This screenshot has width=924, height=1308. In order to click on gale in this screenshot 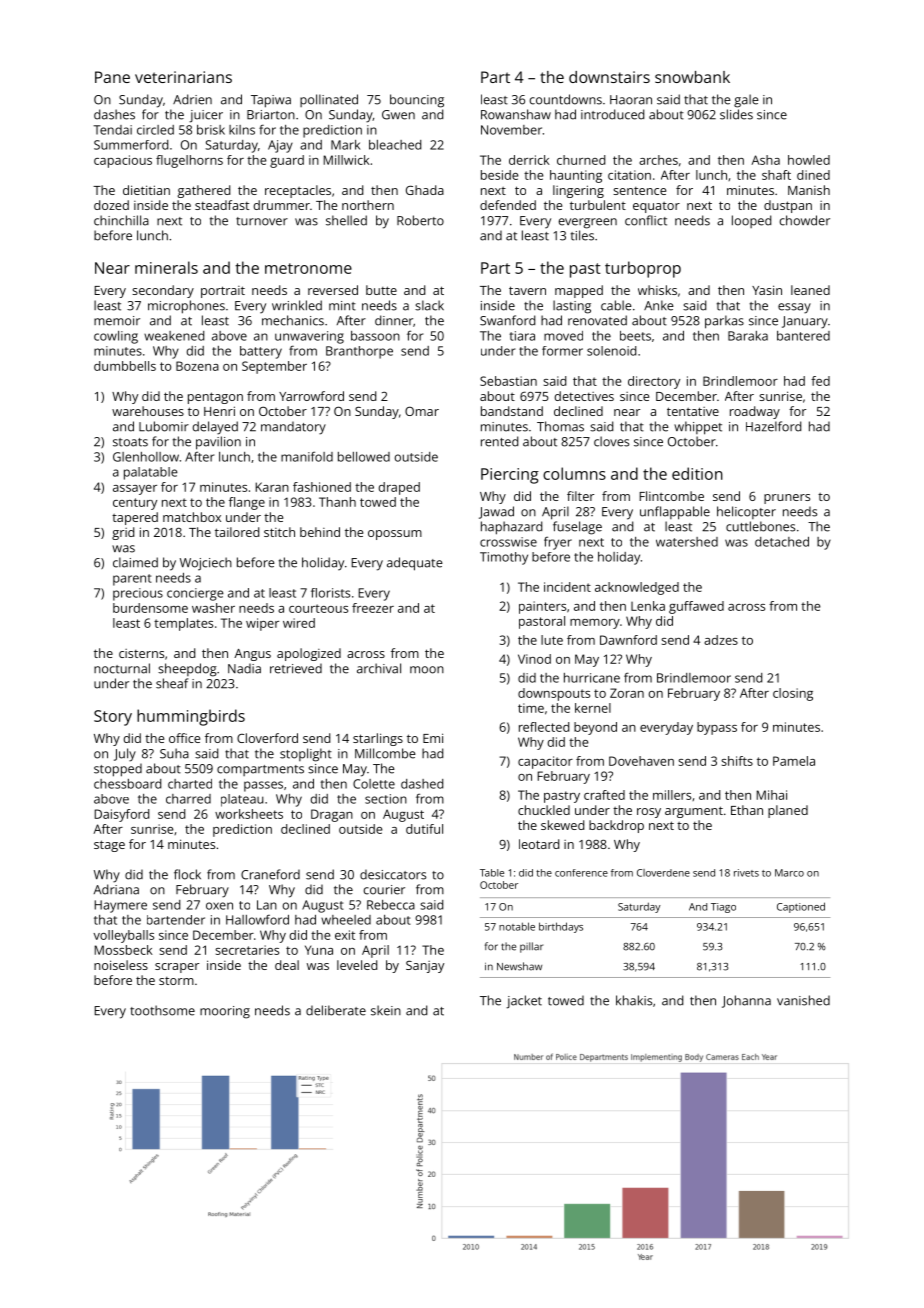, I will do `click(746, 101)`.
